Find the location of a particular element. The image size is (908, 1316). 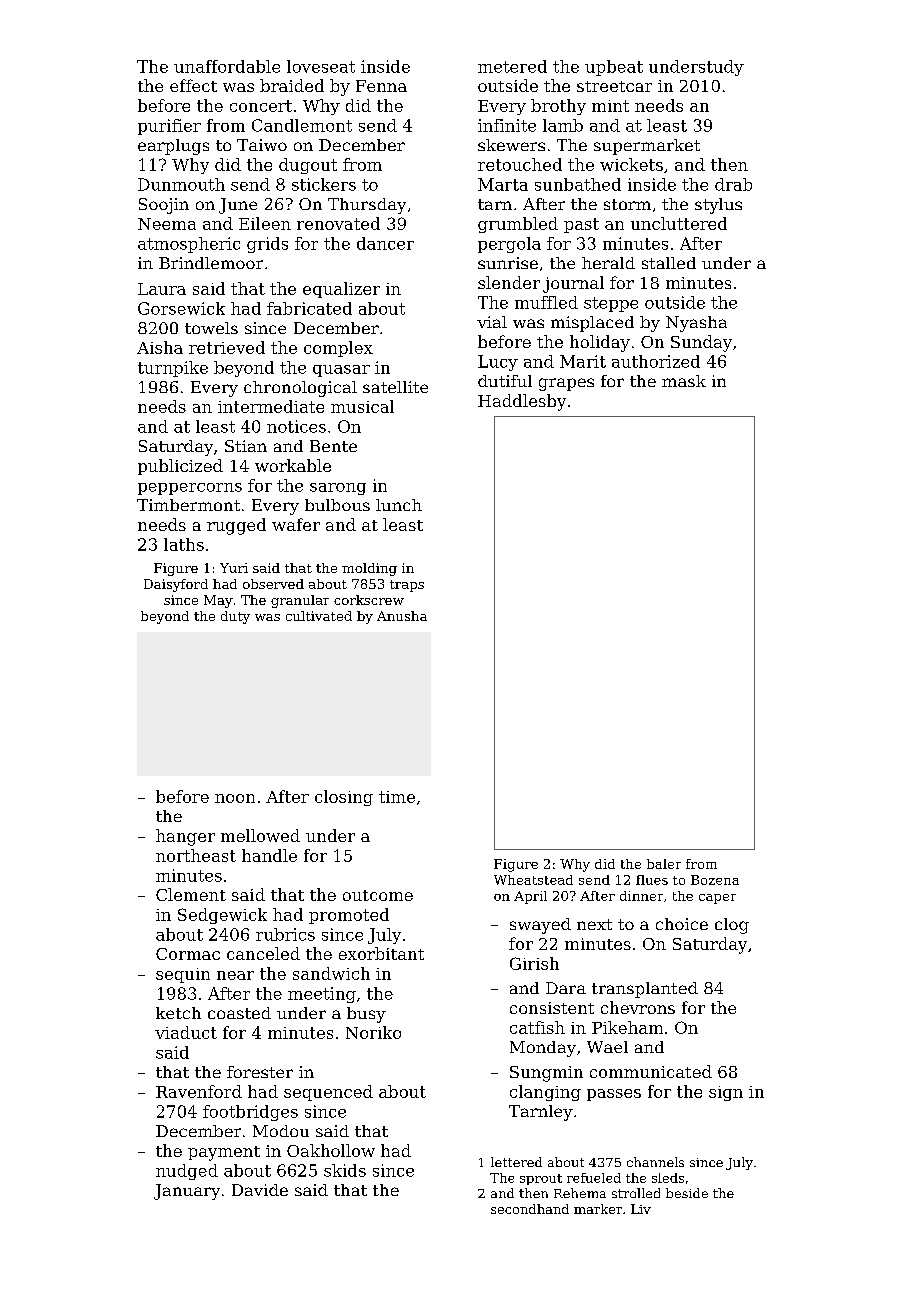

Brindlemoor is located at coordinates (211, 263).
